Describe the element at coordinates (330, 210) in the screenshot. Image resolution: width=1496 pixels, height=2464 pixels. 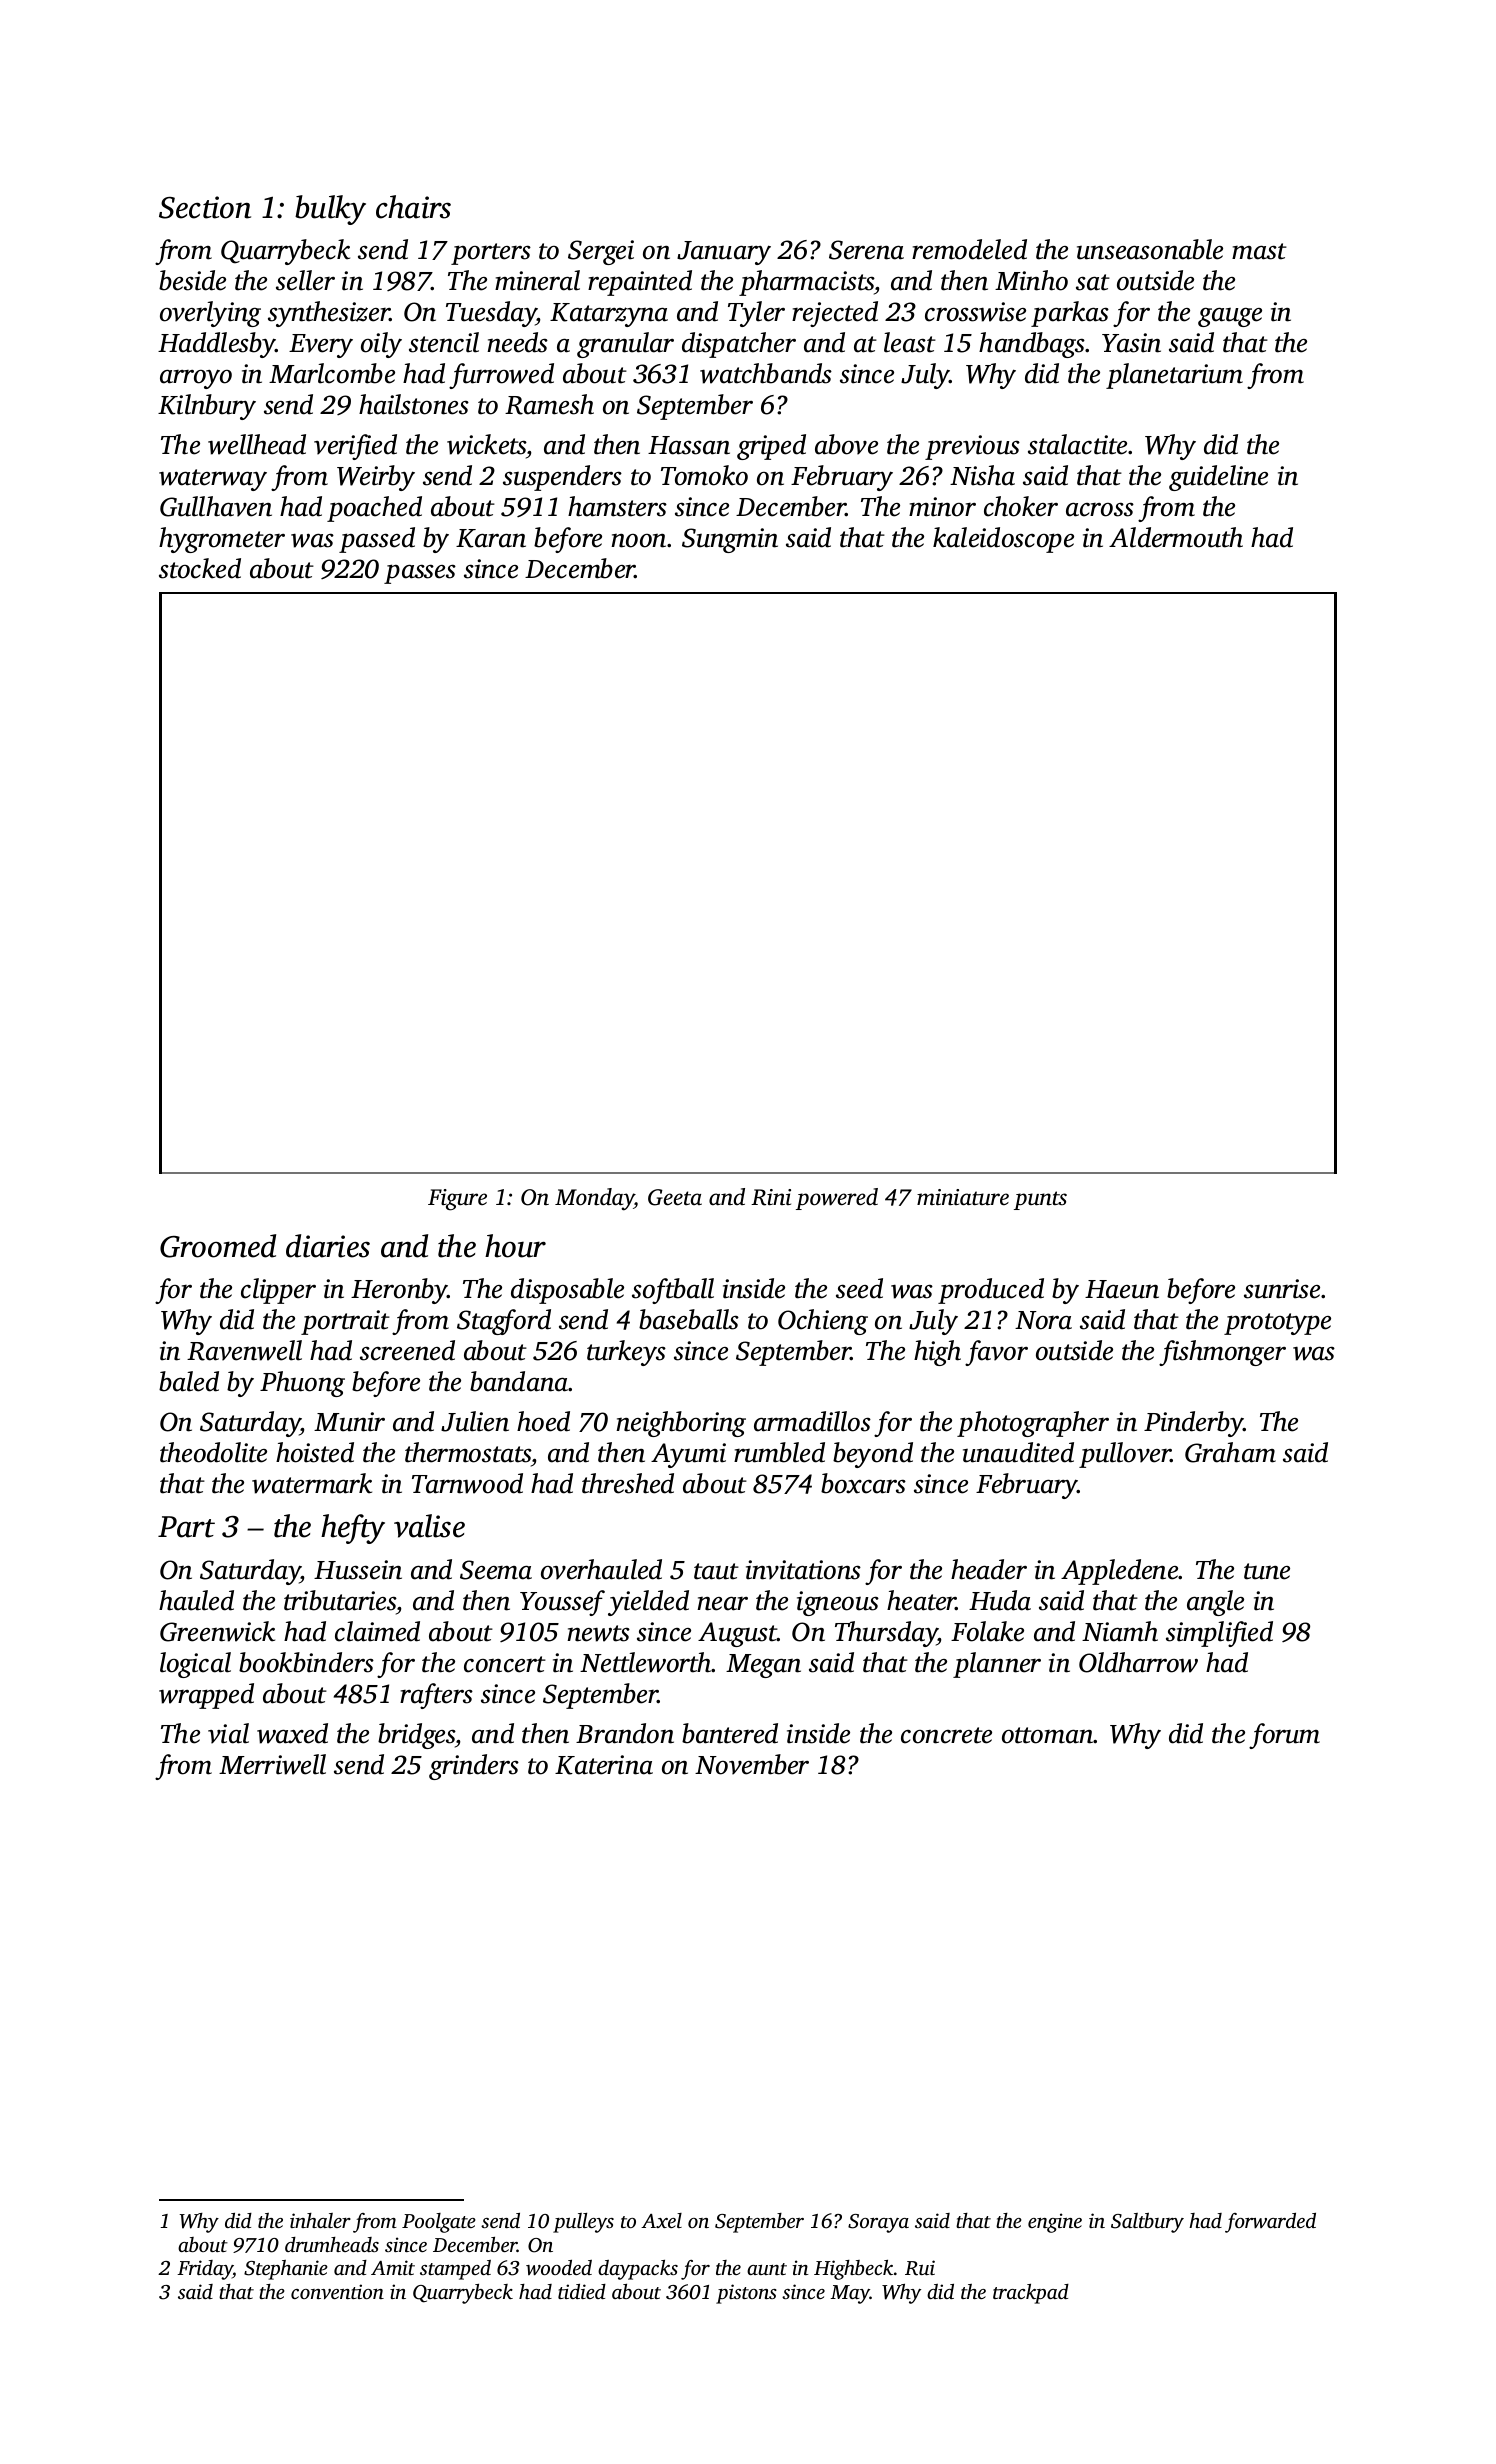
I see `bulky` at that location.
